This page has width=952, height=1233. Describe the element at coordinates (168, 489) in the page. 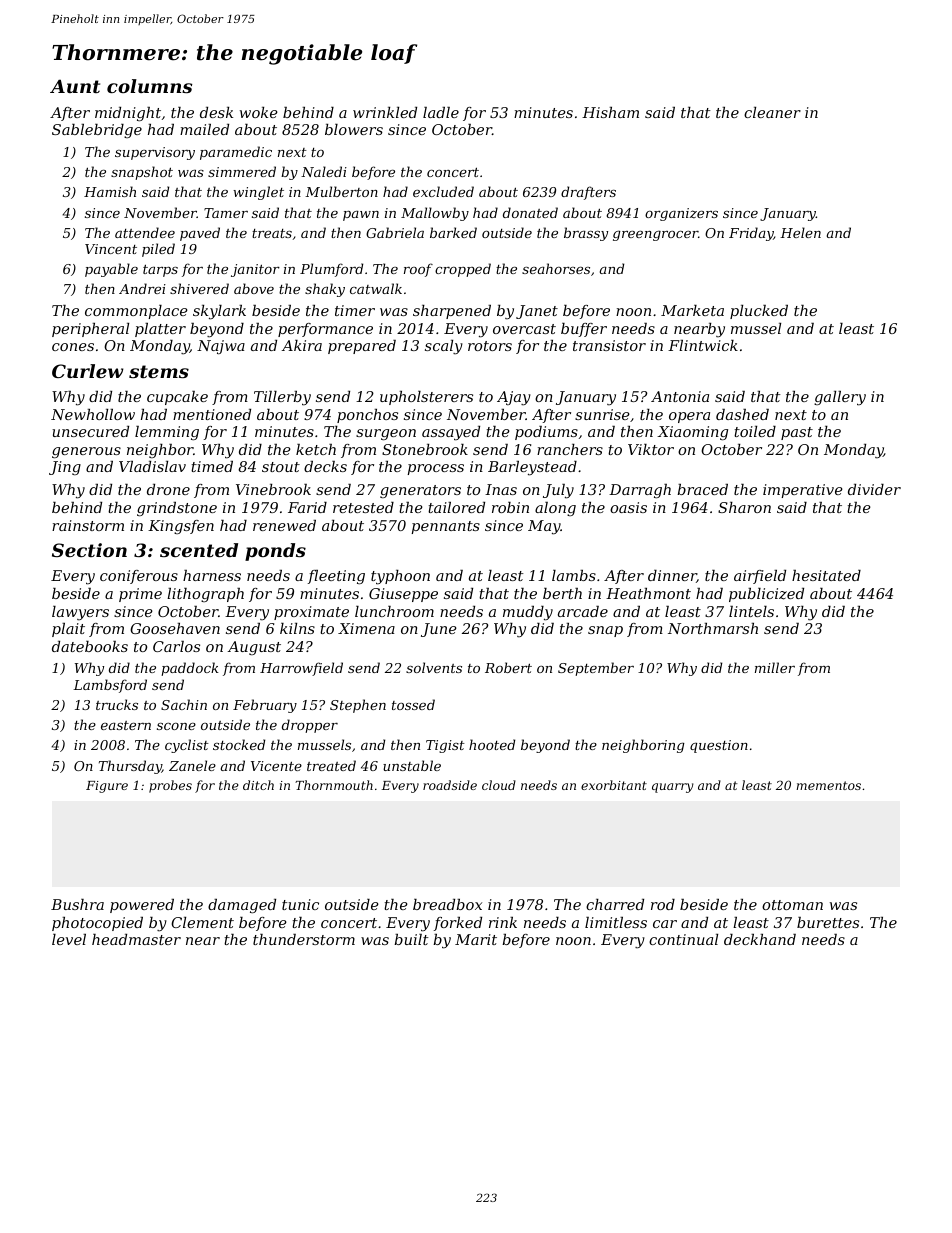

I see `drone` at that location.
